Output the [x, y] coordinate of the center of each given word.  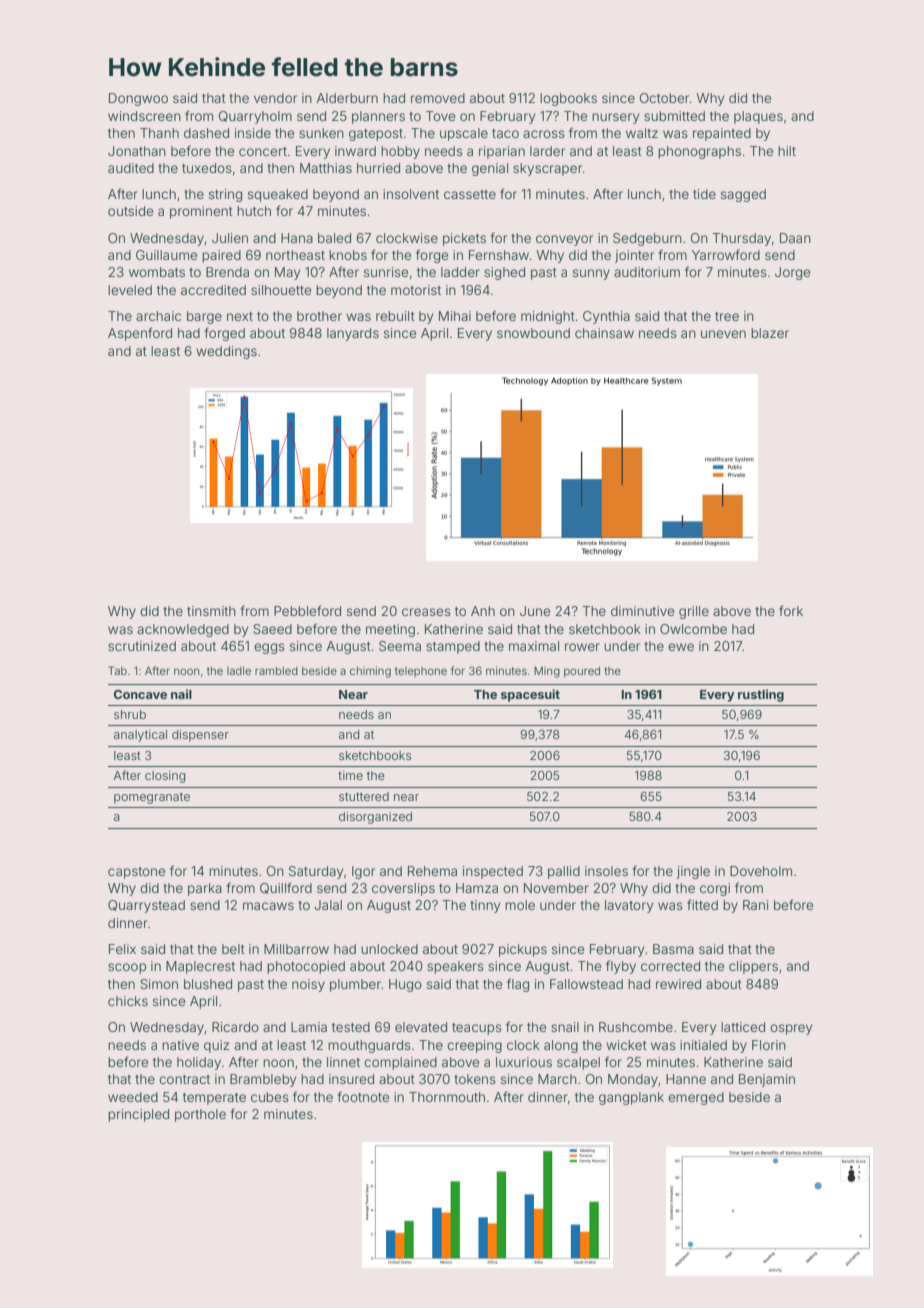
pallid [564, 872]
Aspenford [140, 334]
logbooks [568, 99]
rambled [276, 671]
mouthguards [369, 1046]
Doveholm [761, 871]
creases [426, 612]
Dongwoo [138, 99]
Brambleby [263, 1080]
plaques [758, 117]
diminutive [642, 611]
